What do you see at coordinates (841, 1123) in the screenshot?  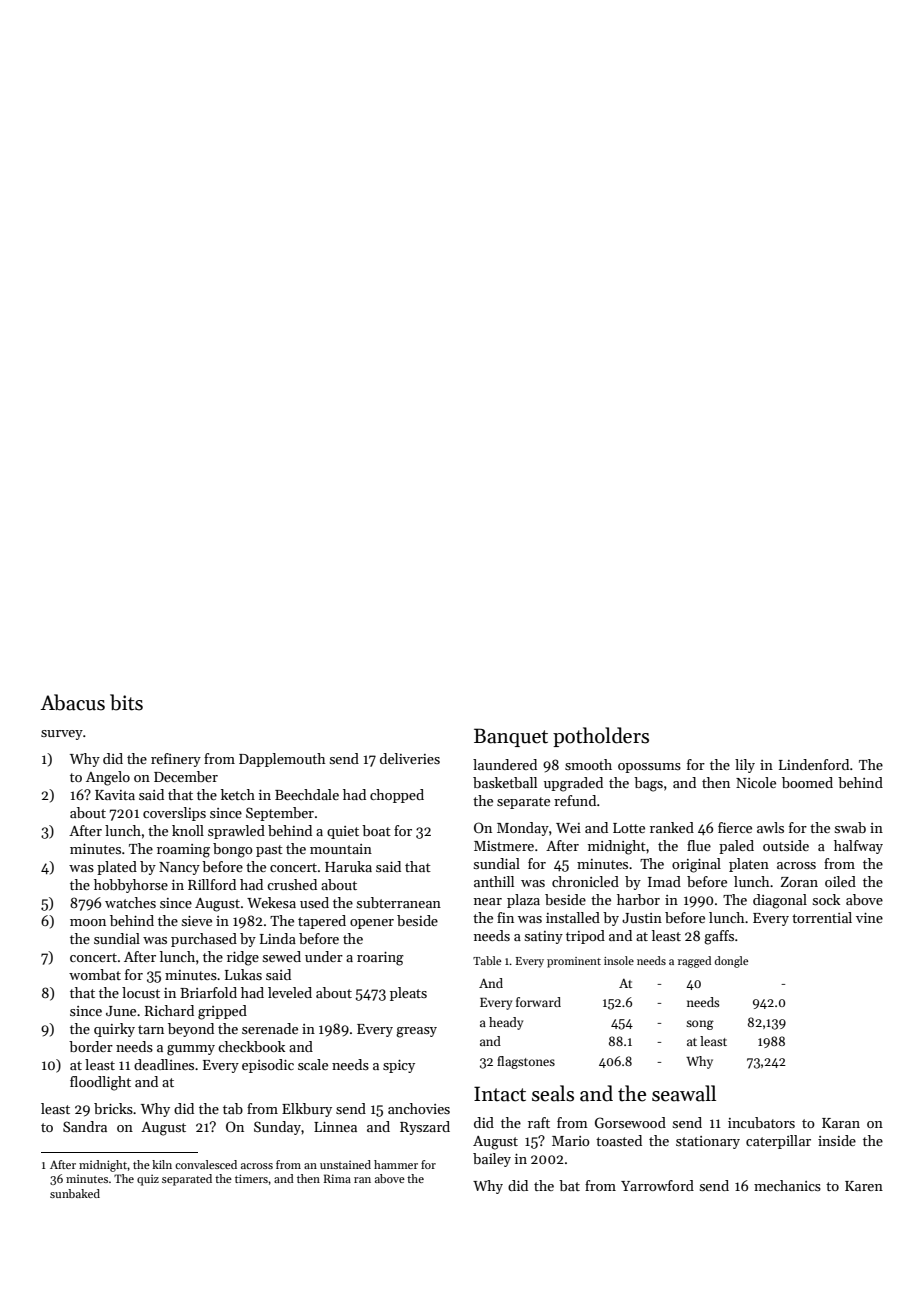 I see `Karan` at bounding box center [841, 1123].
